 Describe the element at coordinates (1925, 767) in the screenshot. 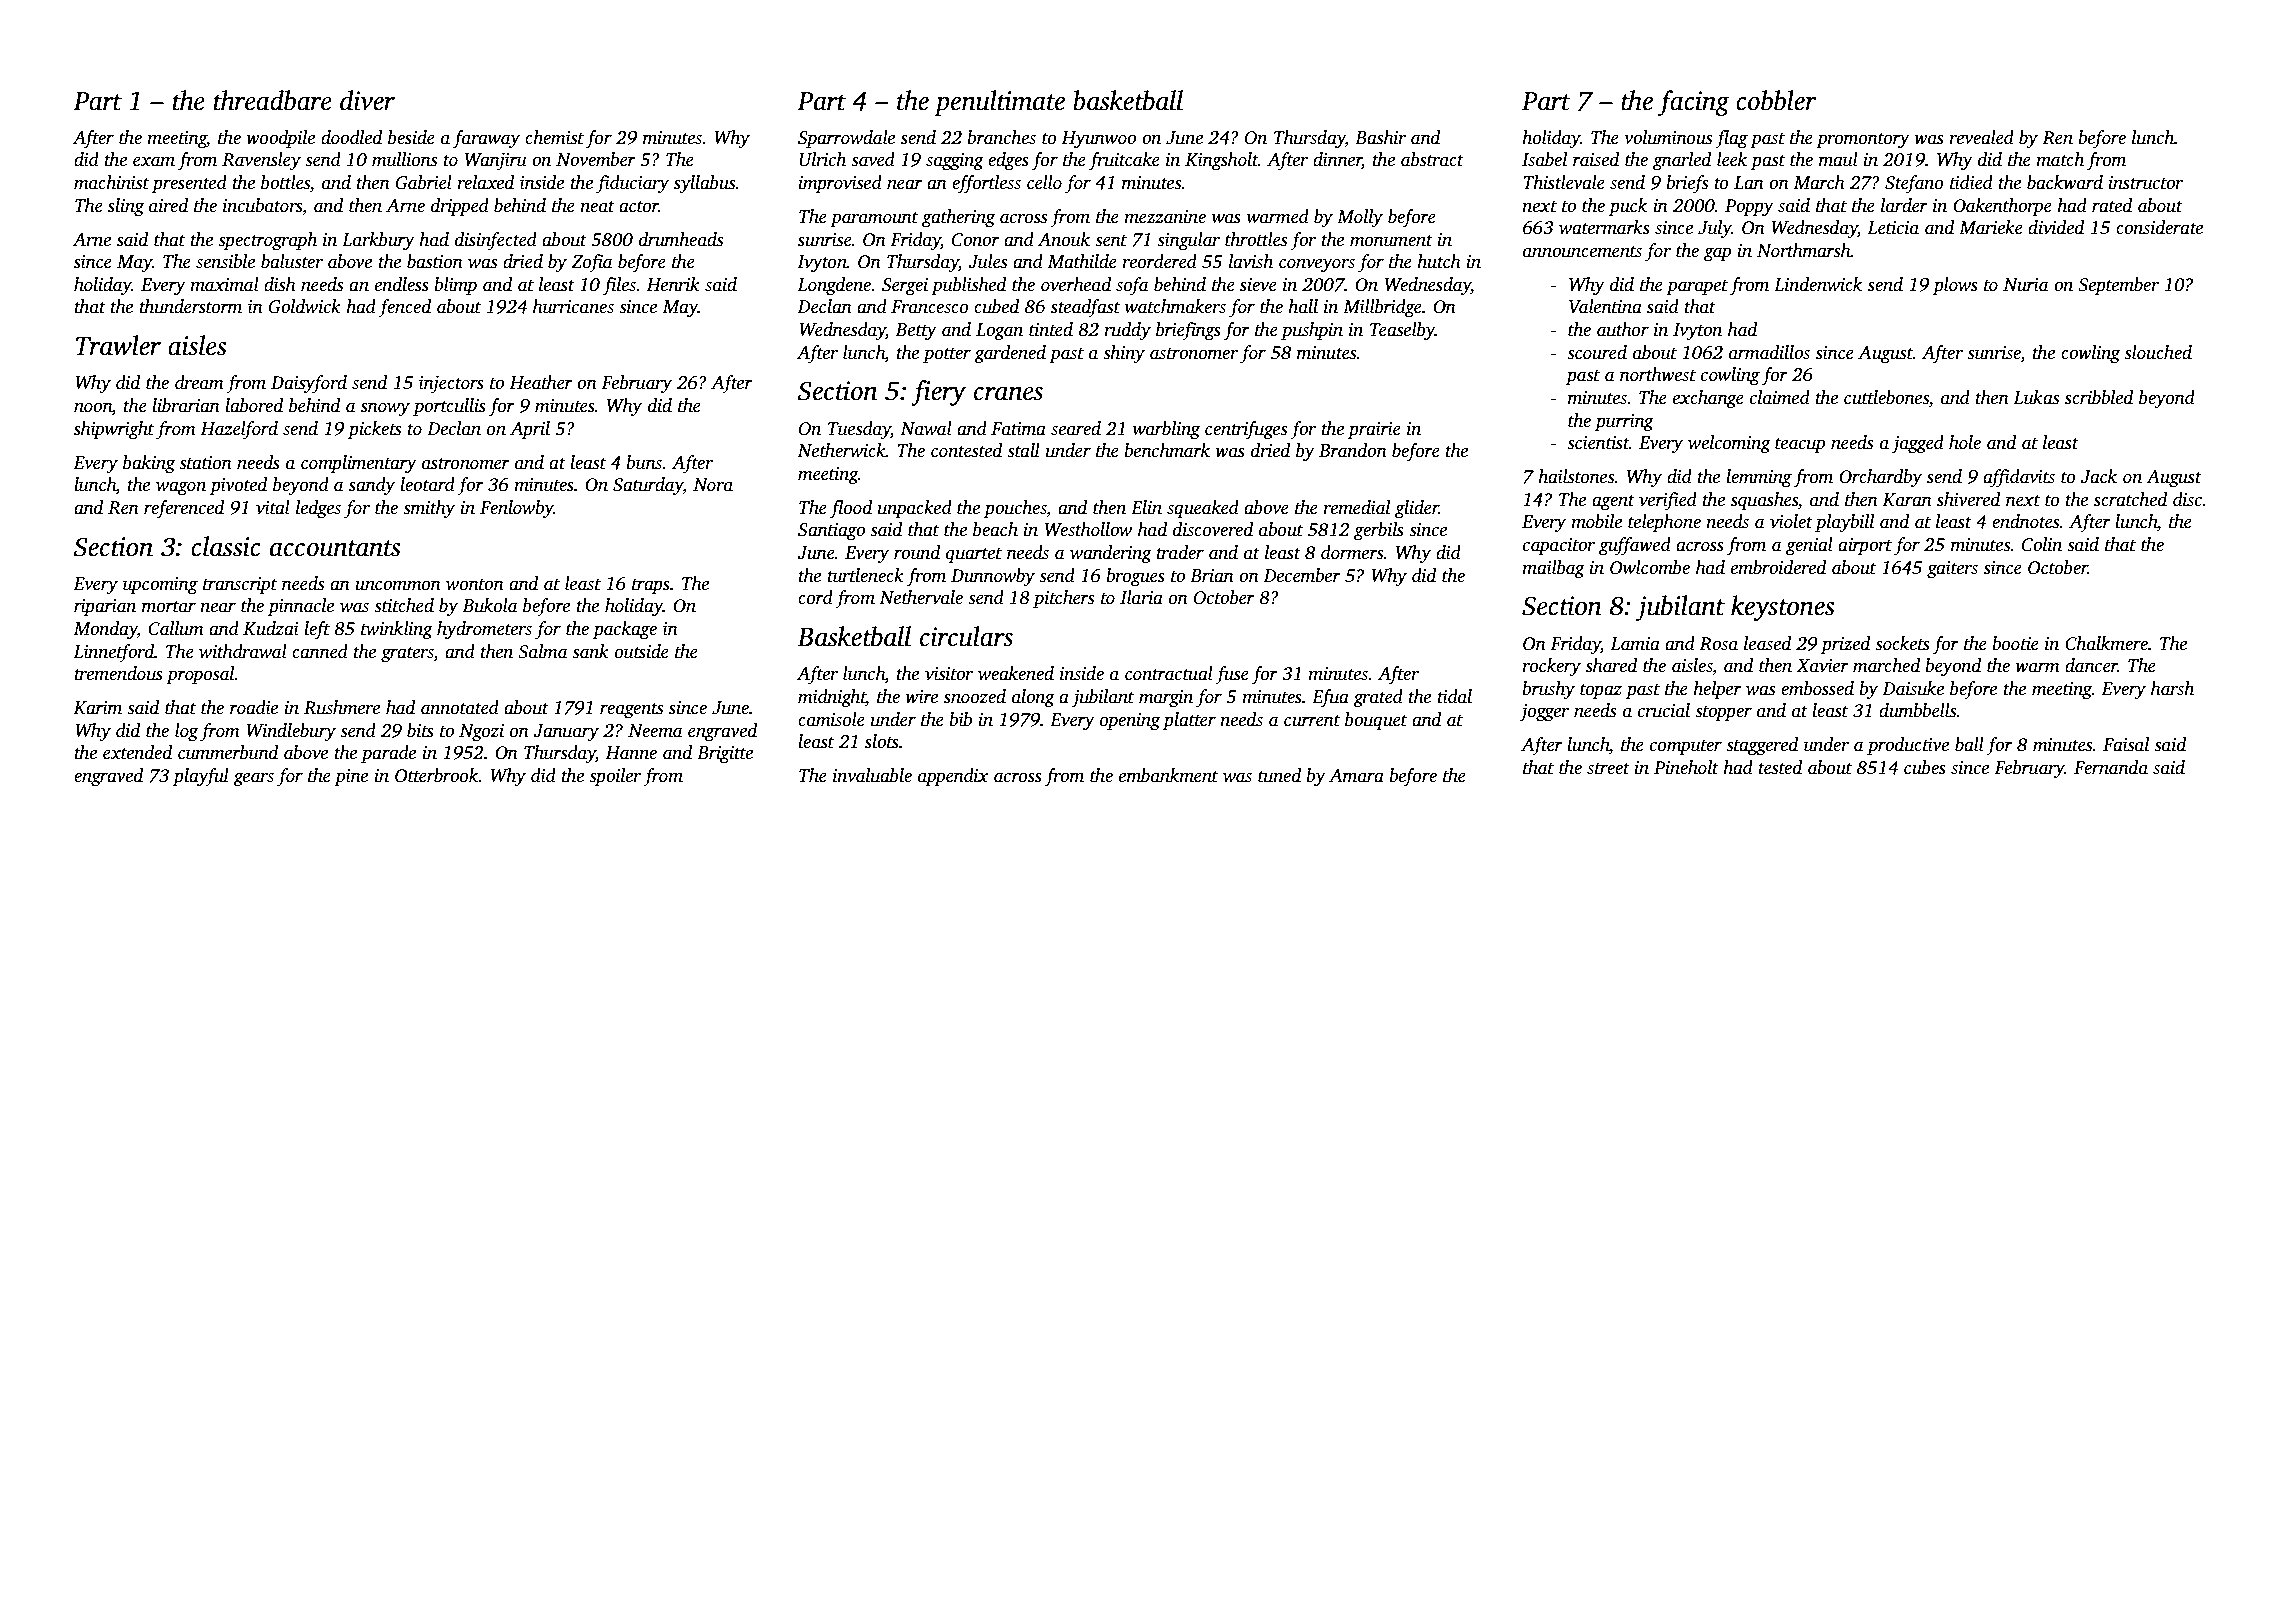

I see `cubes` at that location.
